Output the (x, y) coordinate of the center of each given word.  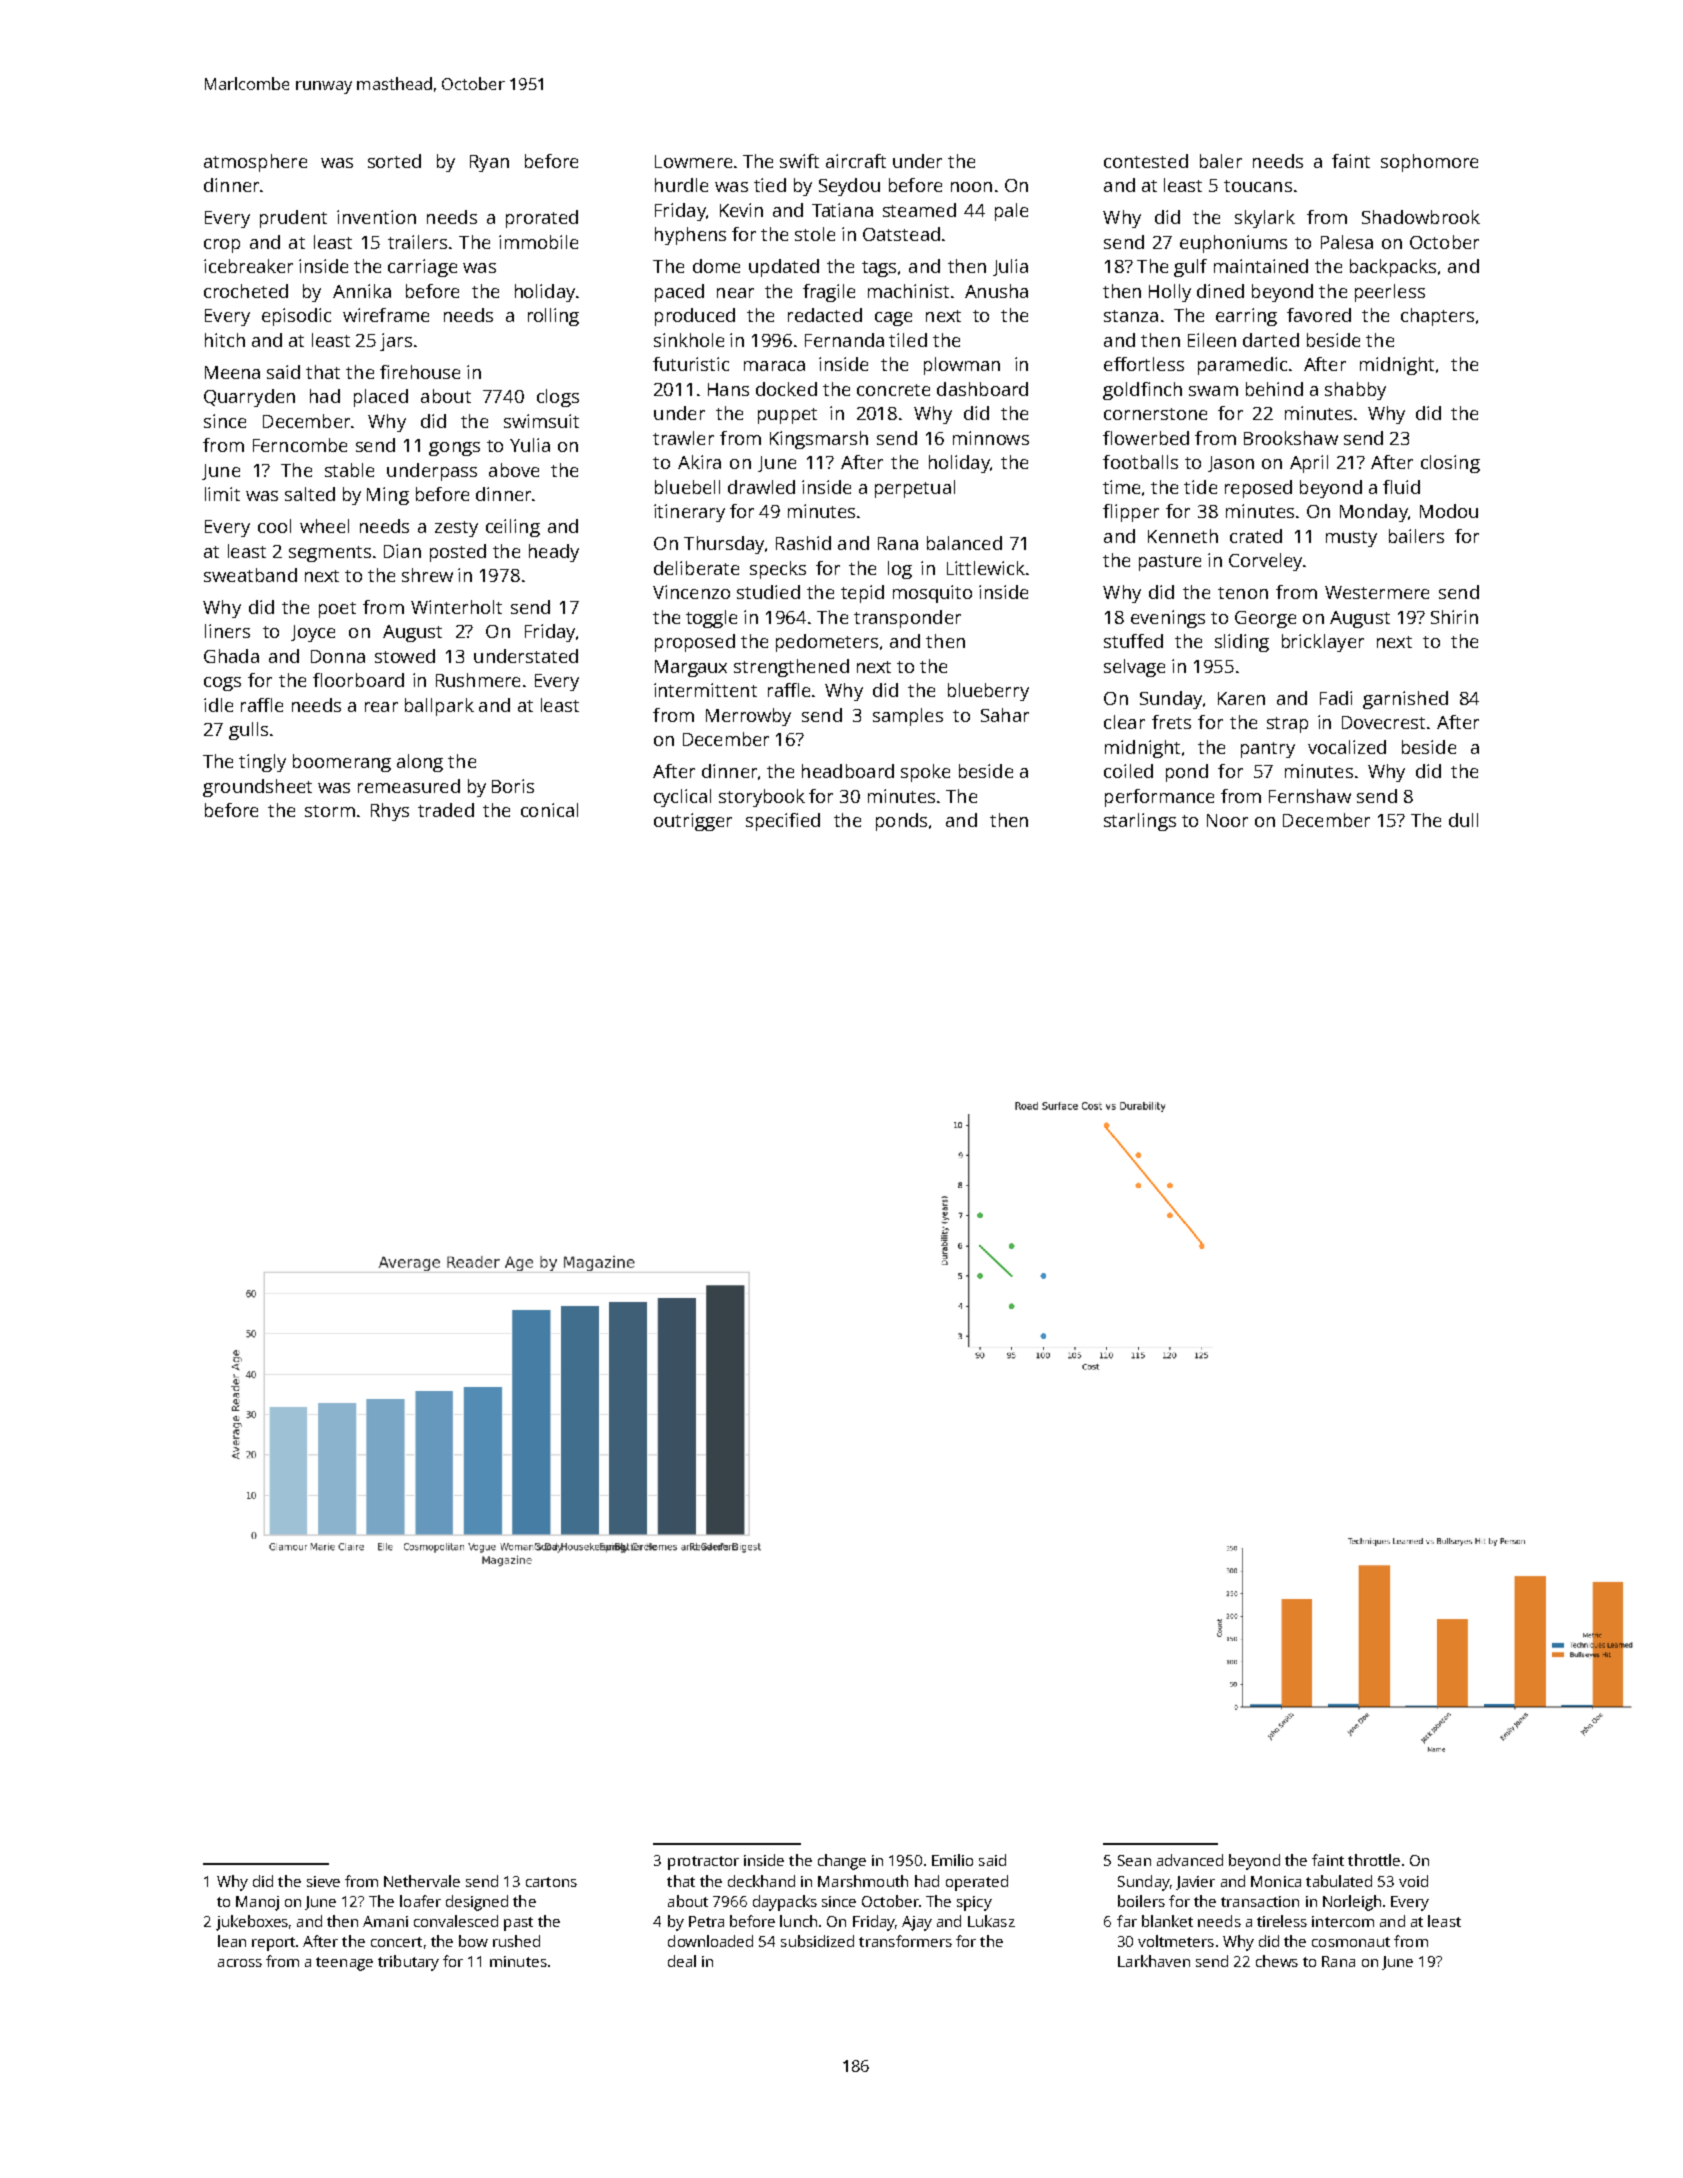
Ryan (489, 163)
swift (799, 161)
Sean (1134, 1860)
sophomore (1429, 163)
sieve (323, 1881)
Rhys (390, 812)
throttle (1374, 1860)
